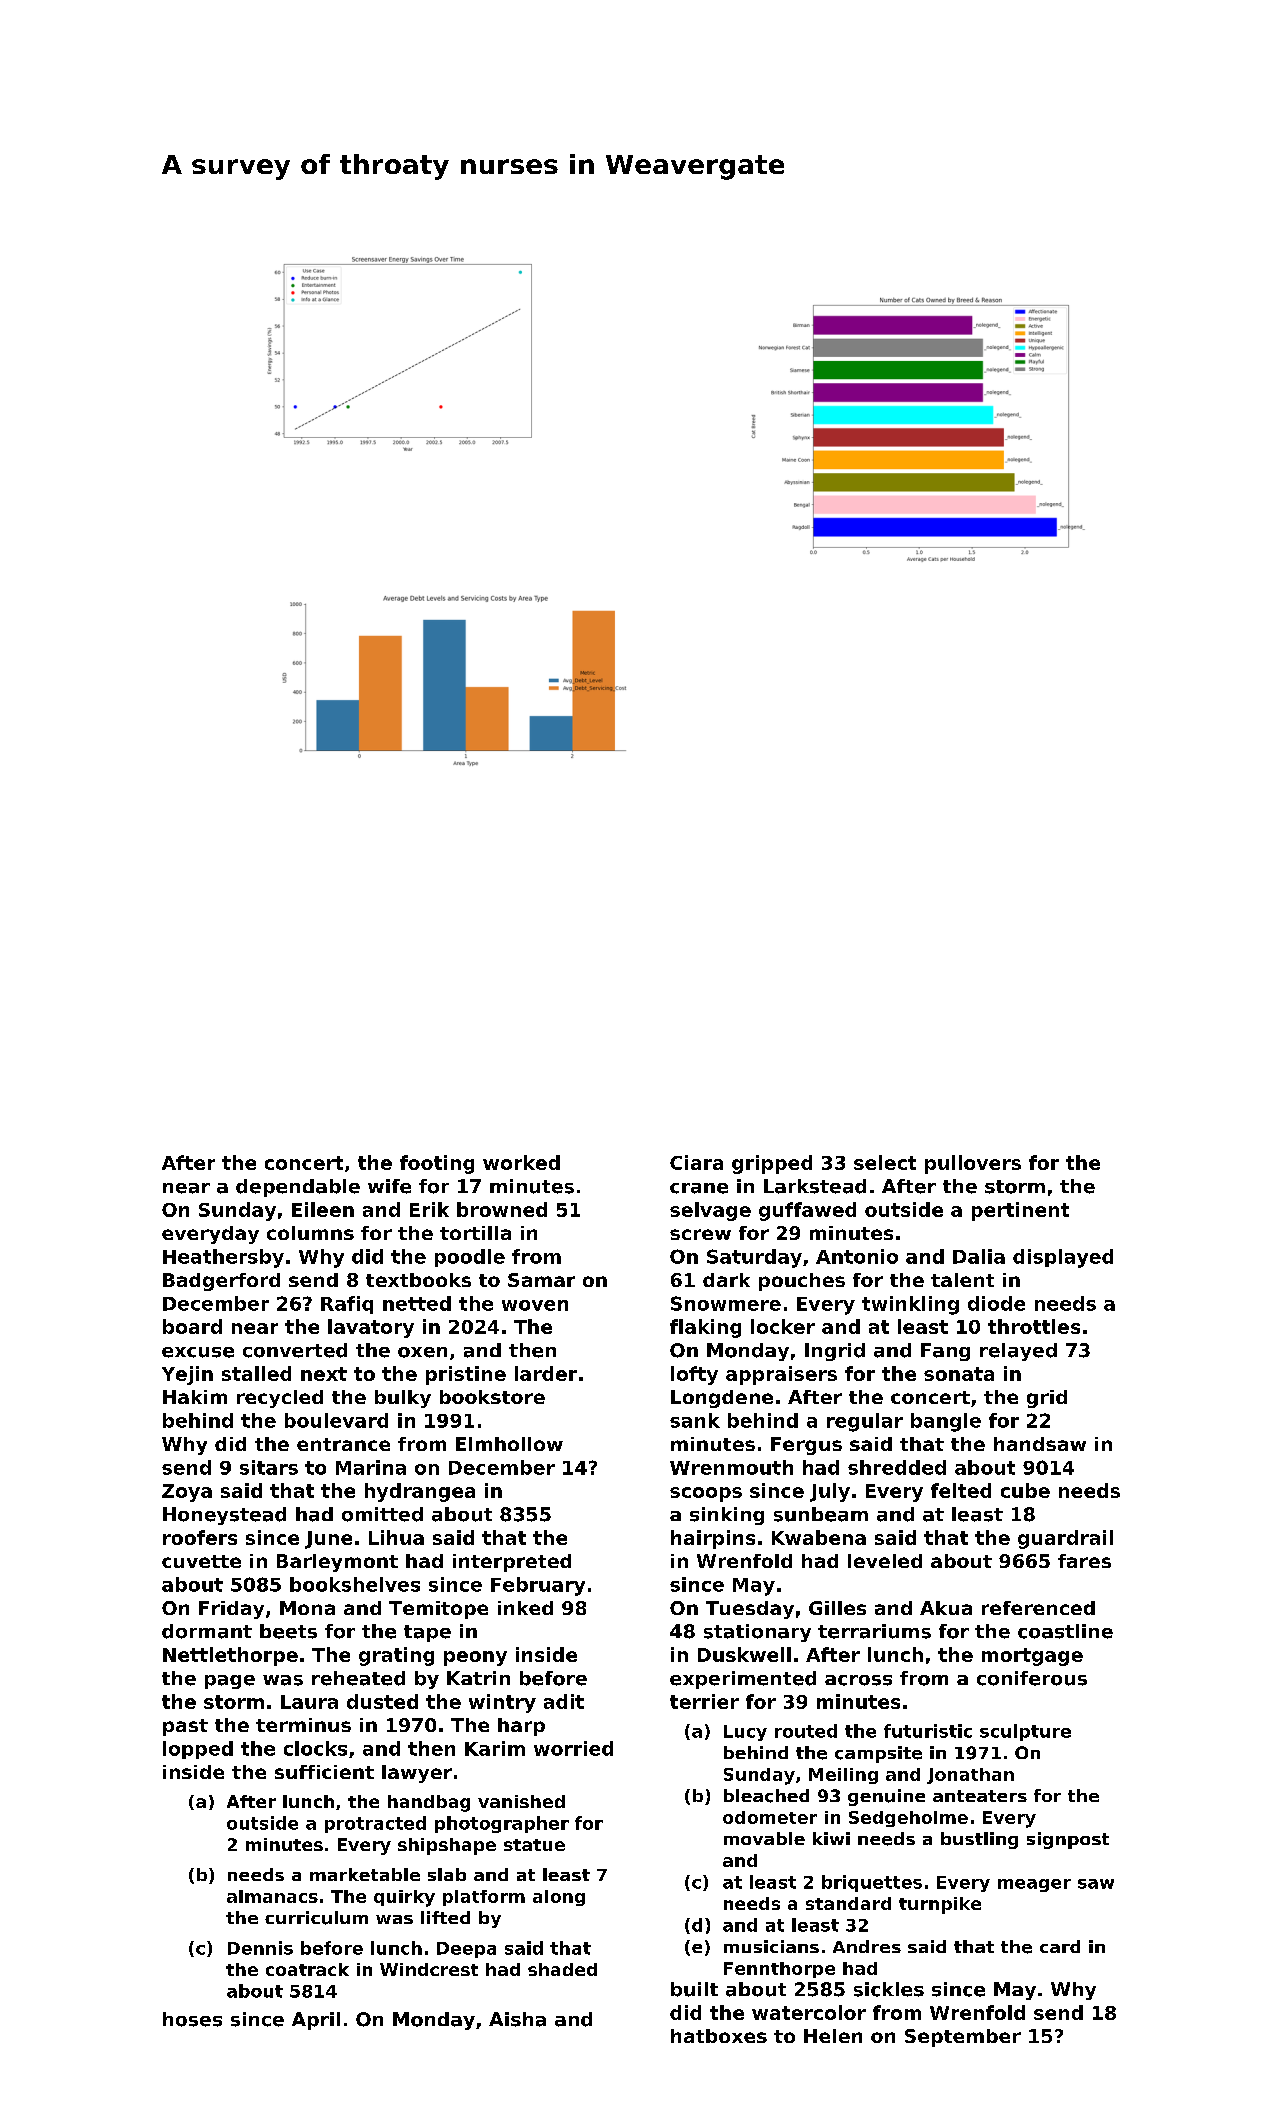 The width and height of the image is (1285, 2116). I want to click on turnpike, so click(940, 1905).
